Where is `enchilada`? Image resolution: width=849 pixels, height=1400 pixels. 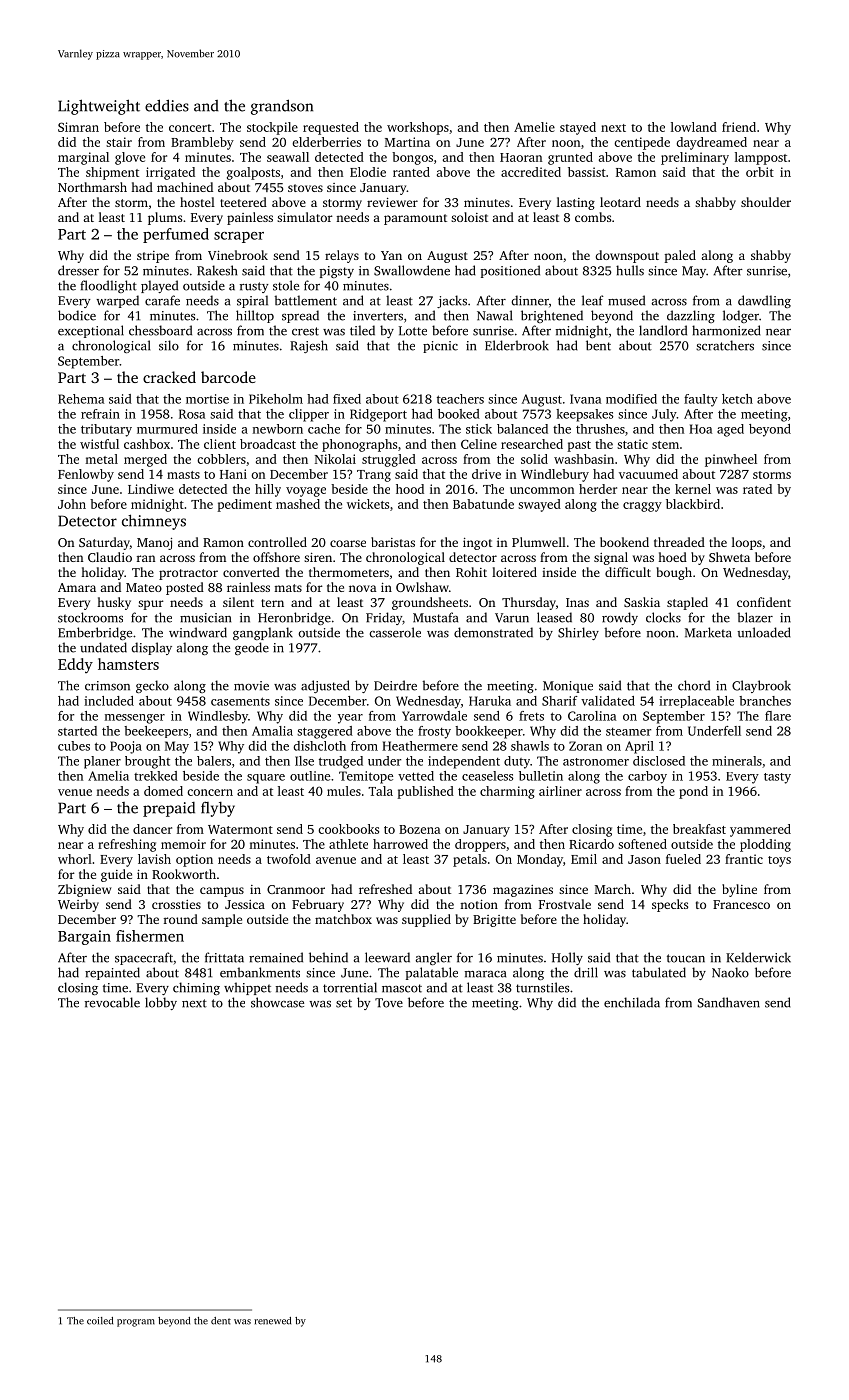
enchilada is located at coordinates (632, 1002).
